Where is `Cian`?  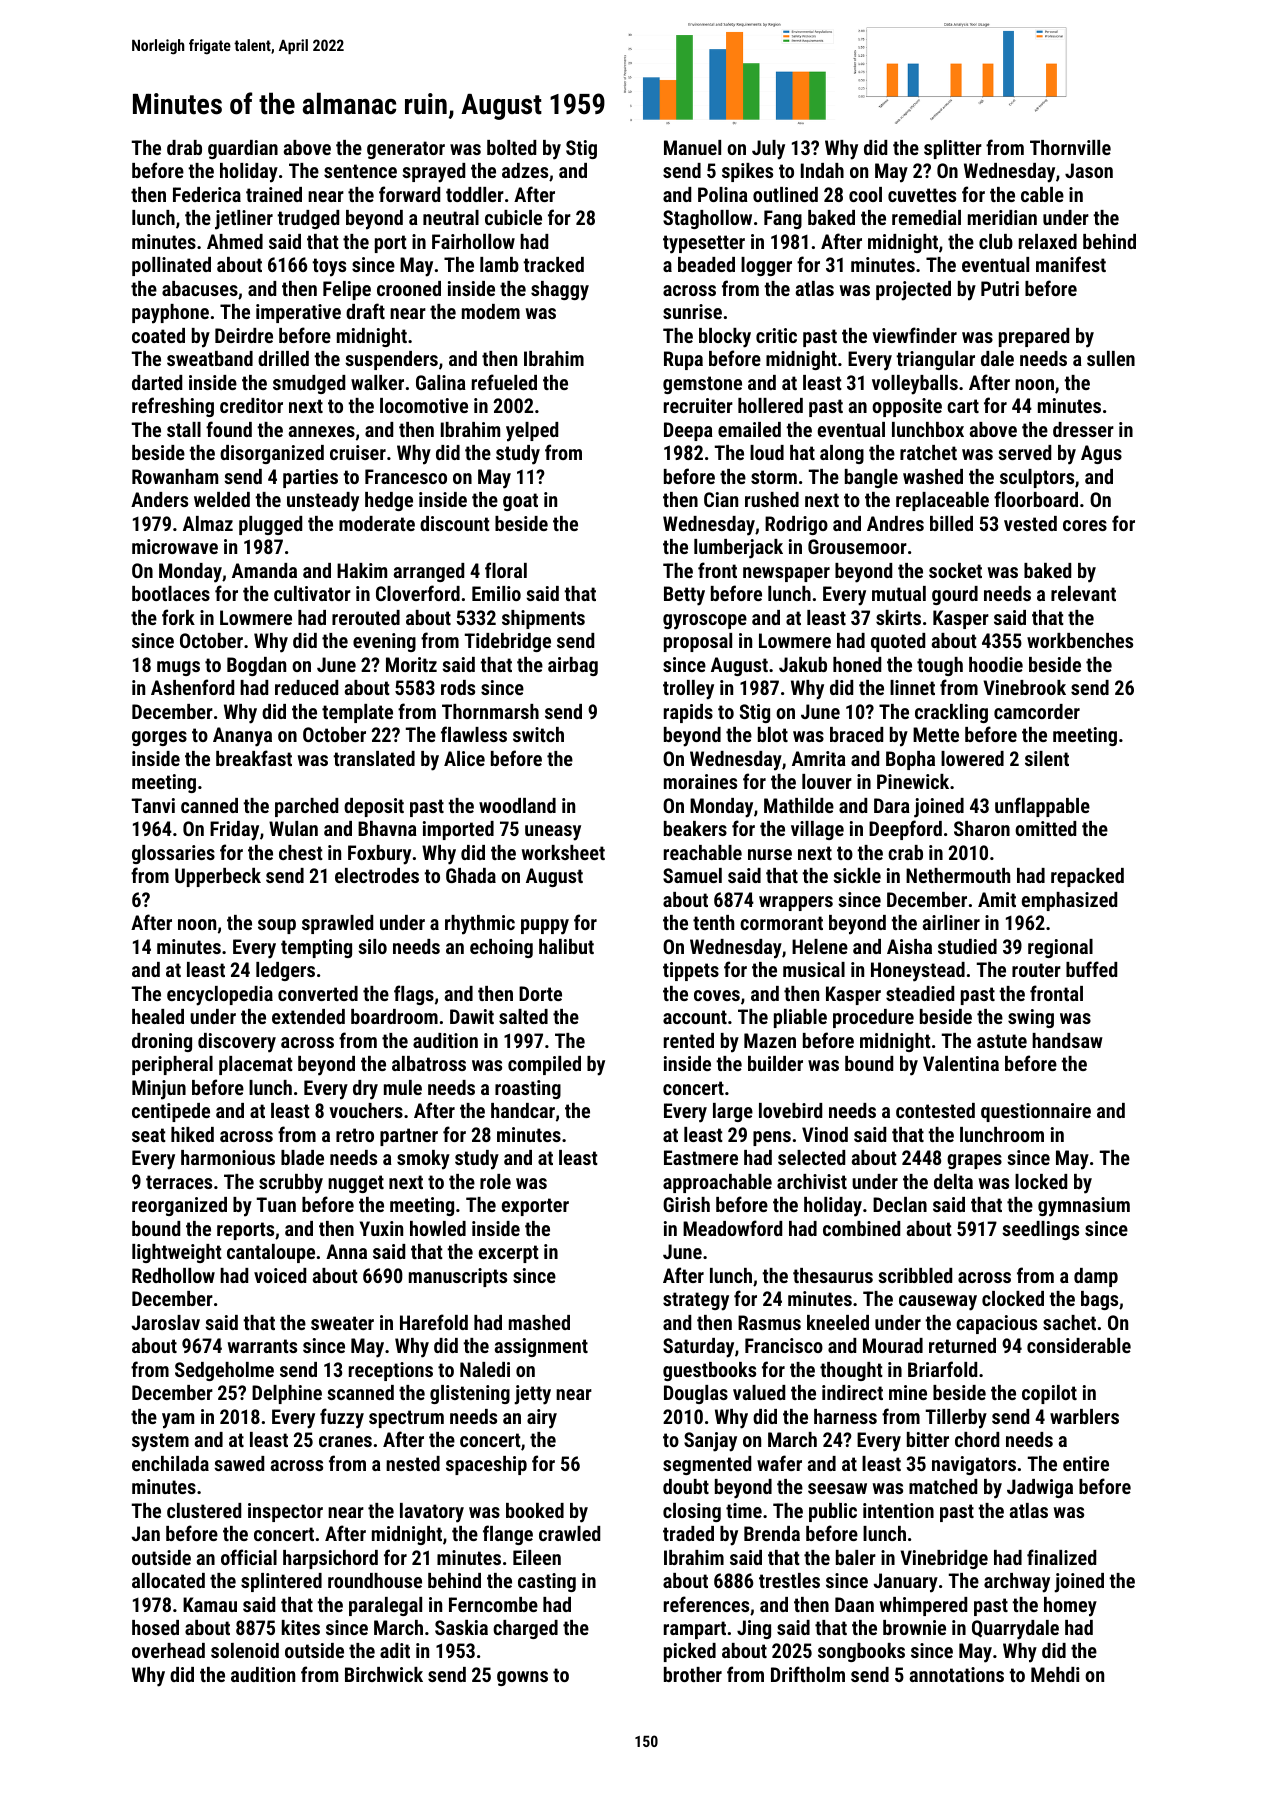
Cian is located at coordinates (721, 499).
